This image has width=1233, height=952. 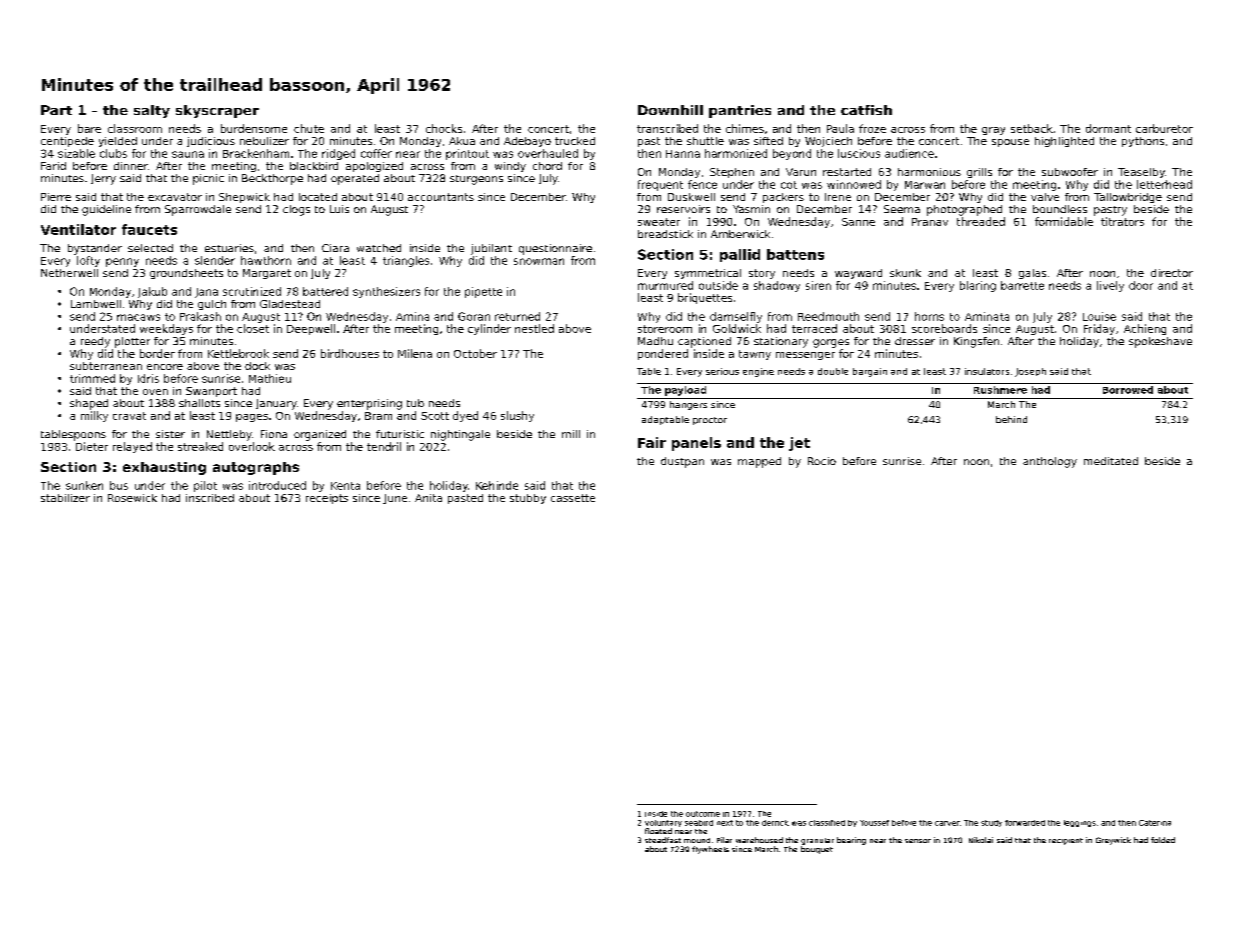 I want to click on outcome, so click(x=703, y=814).
